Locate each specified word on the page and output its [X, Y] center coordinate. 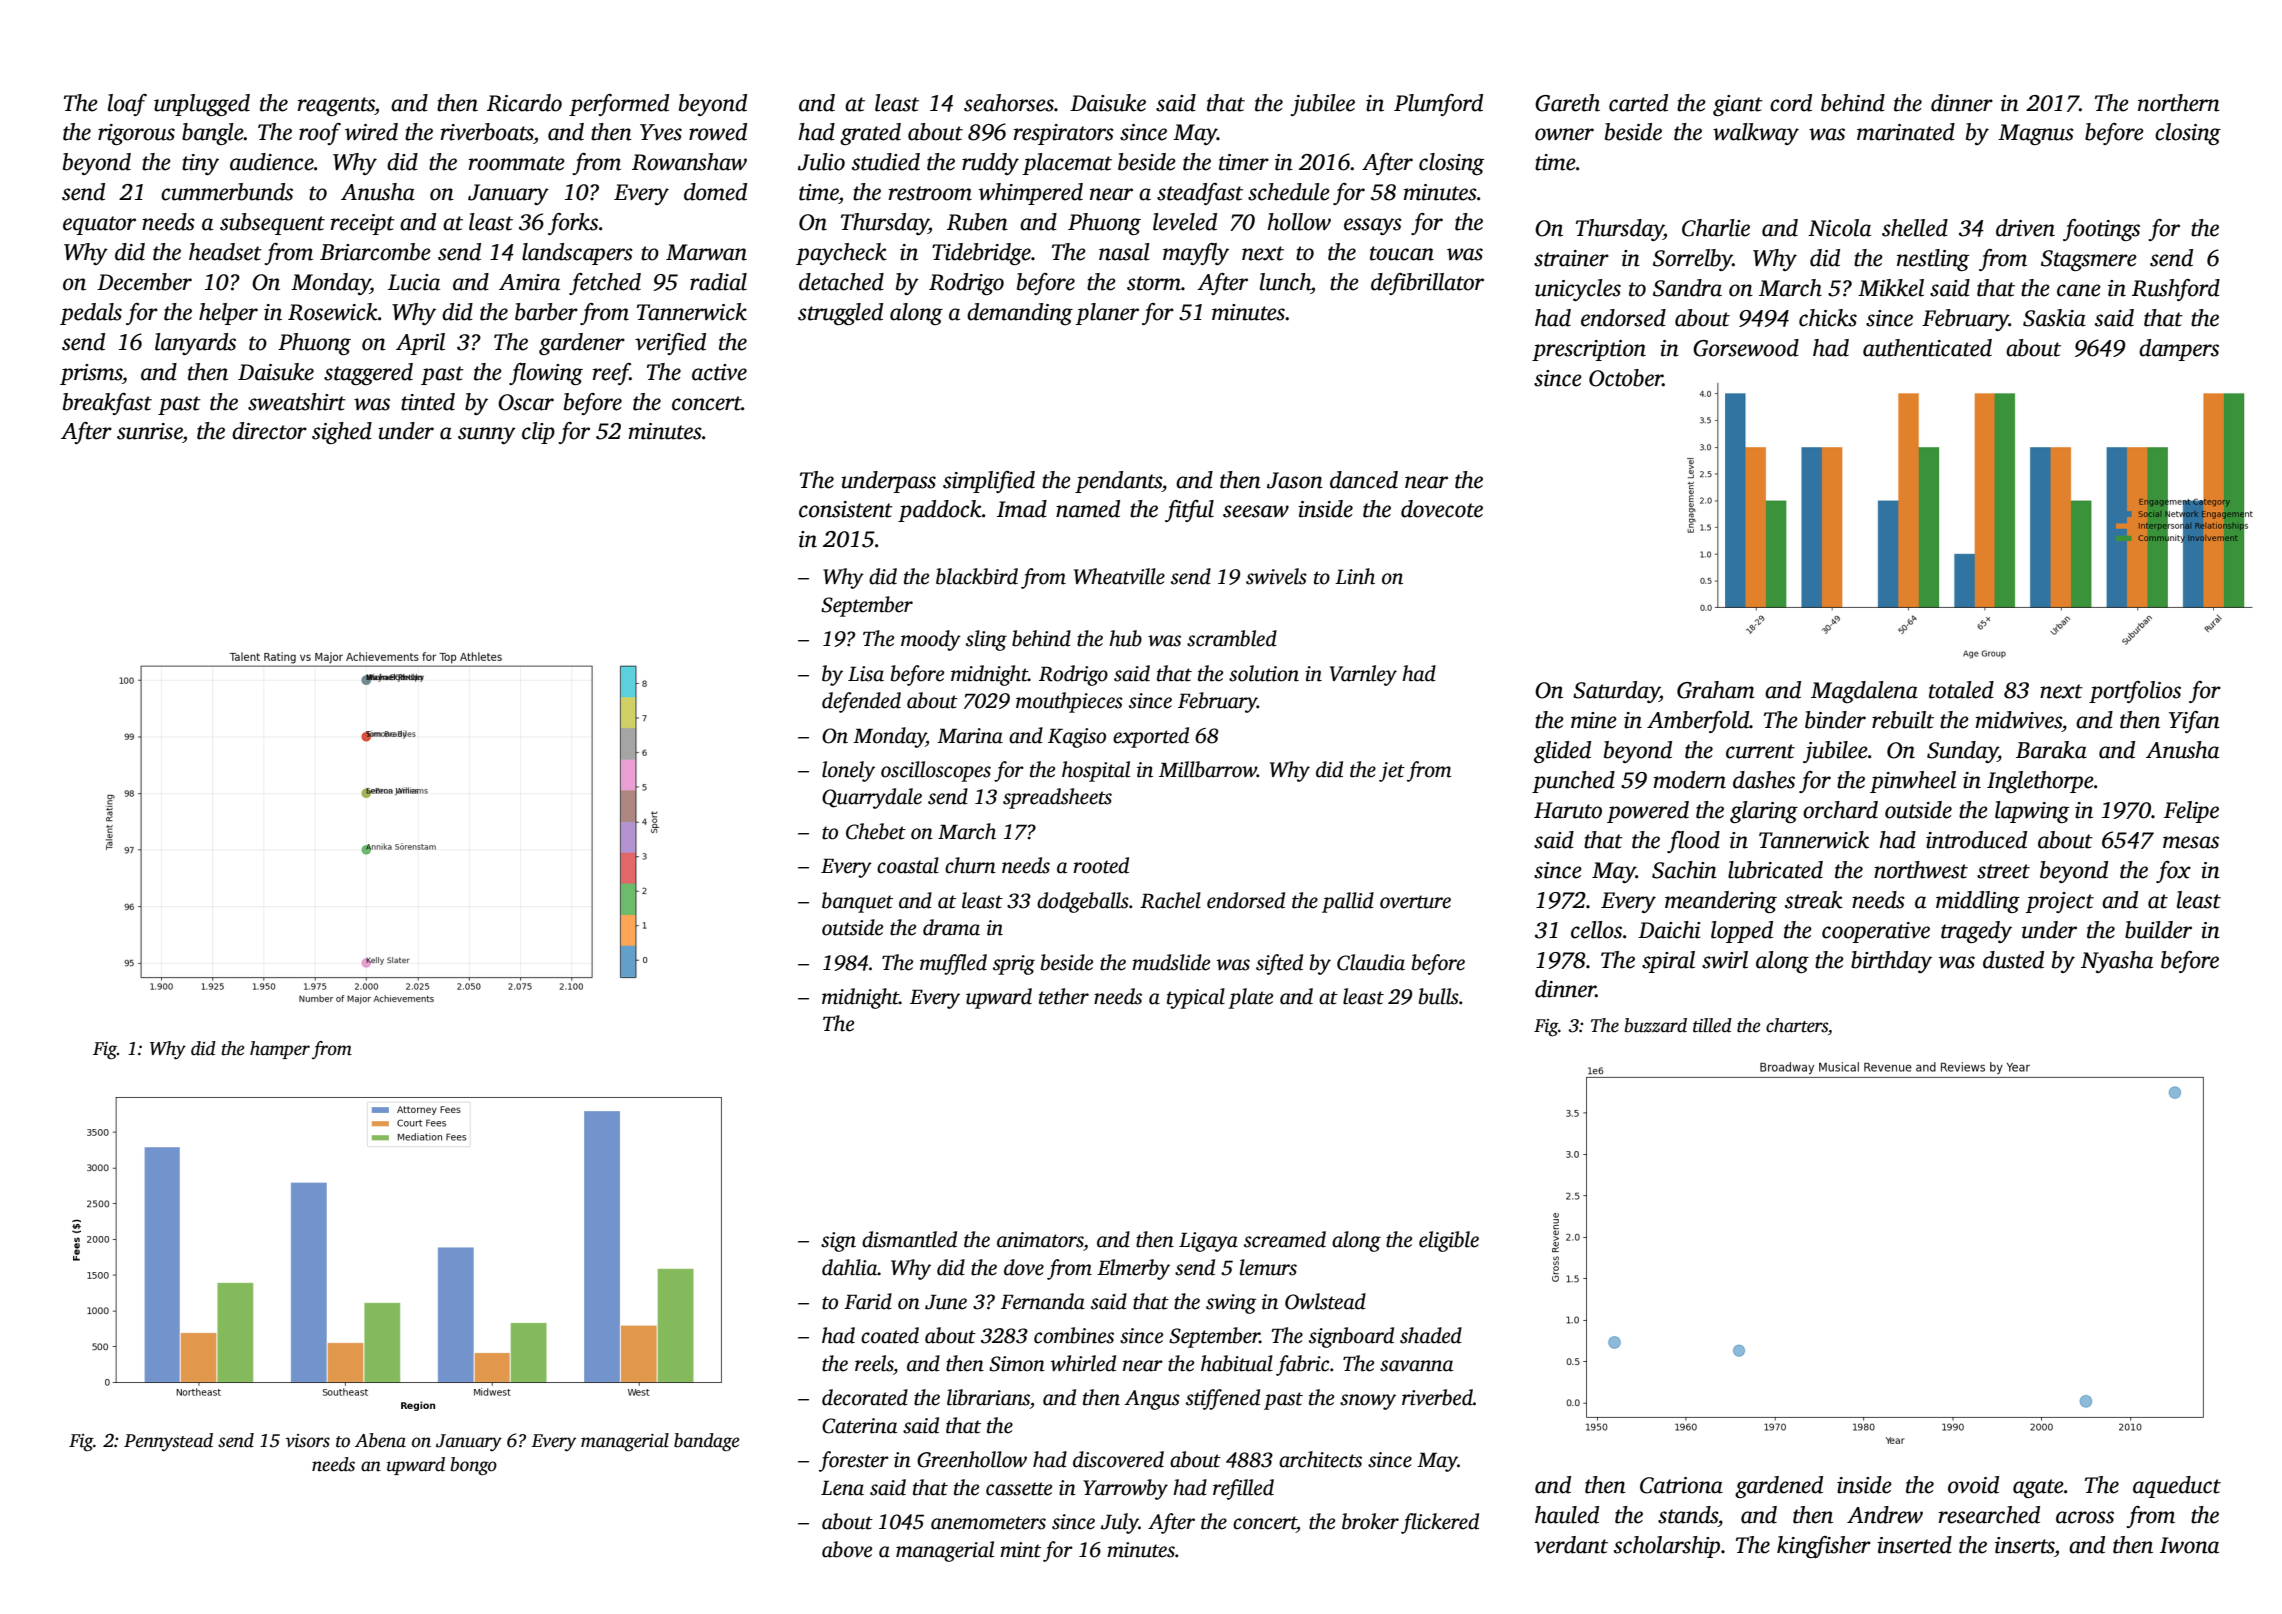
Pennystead [168, 1442]
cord [1791, 103]
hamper [280, 1050]
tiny [200, 164]
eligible [1449, 1241]
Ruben [977, 222]
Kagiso [1077, 738]
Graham [1716, 690]
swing [1231, 1304]
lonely [848, 771]
